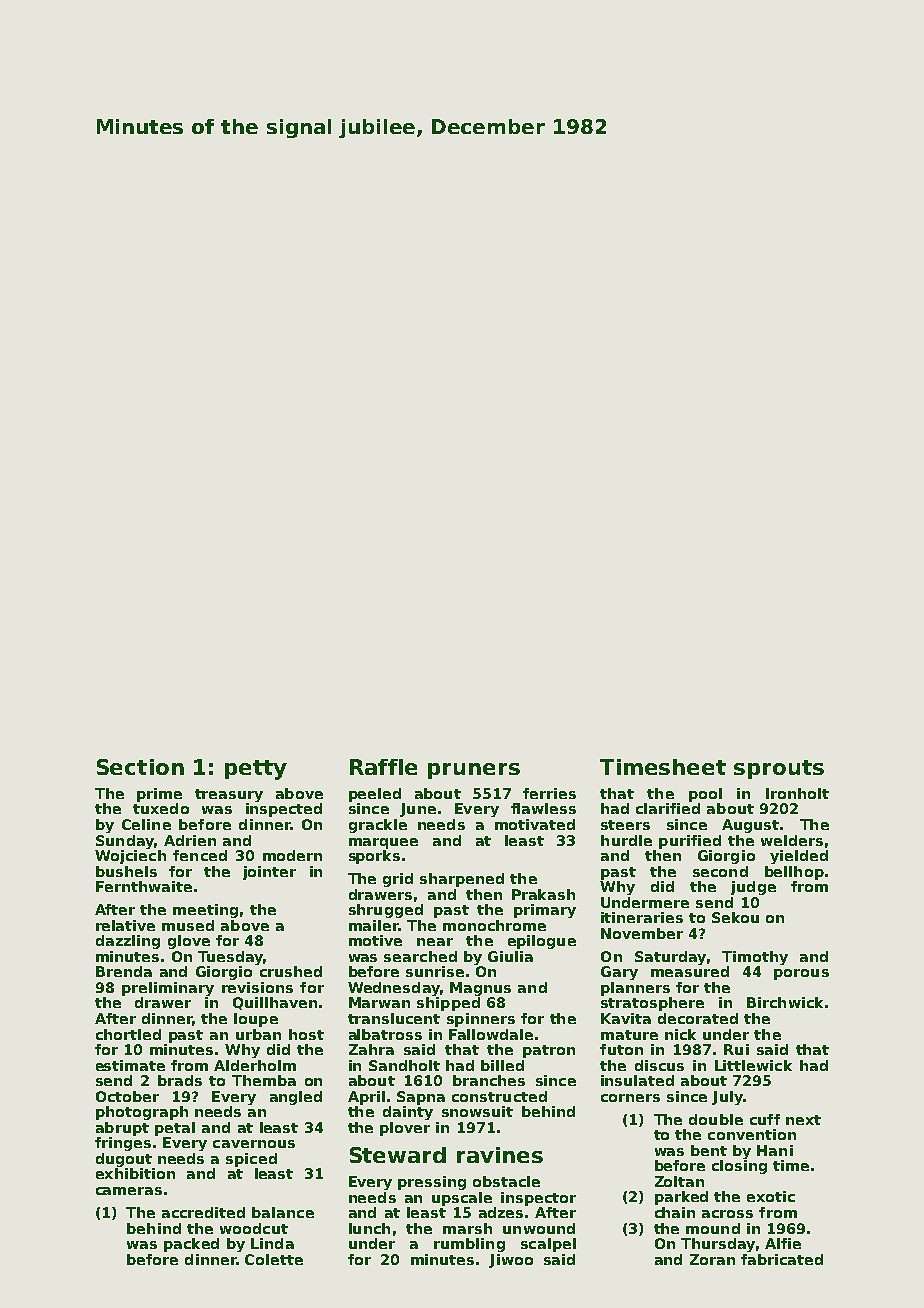 This page has height=1308, width=924. I want to click on Ironholt, so click(797, 793).
